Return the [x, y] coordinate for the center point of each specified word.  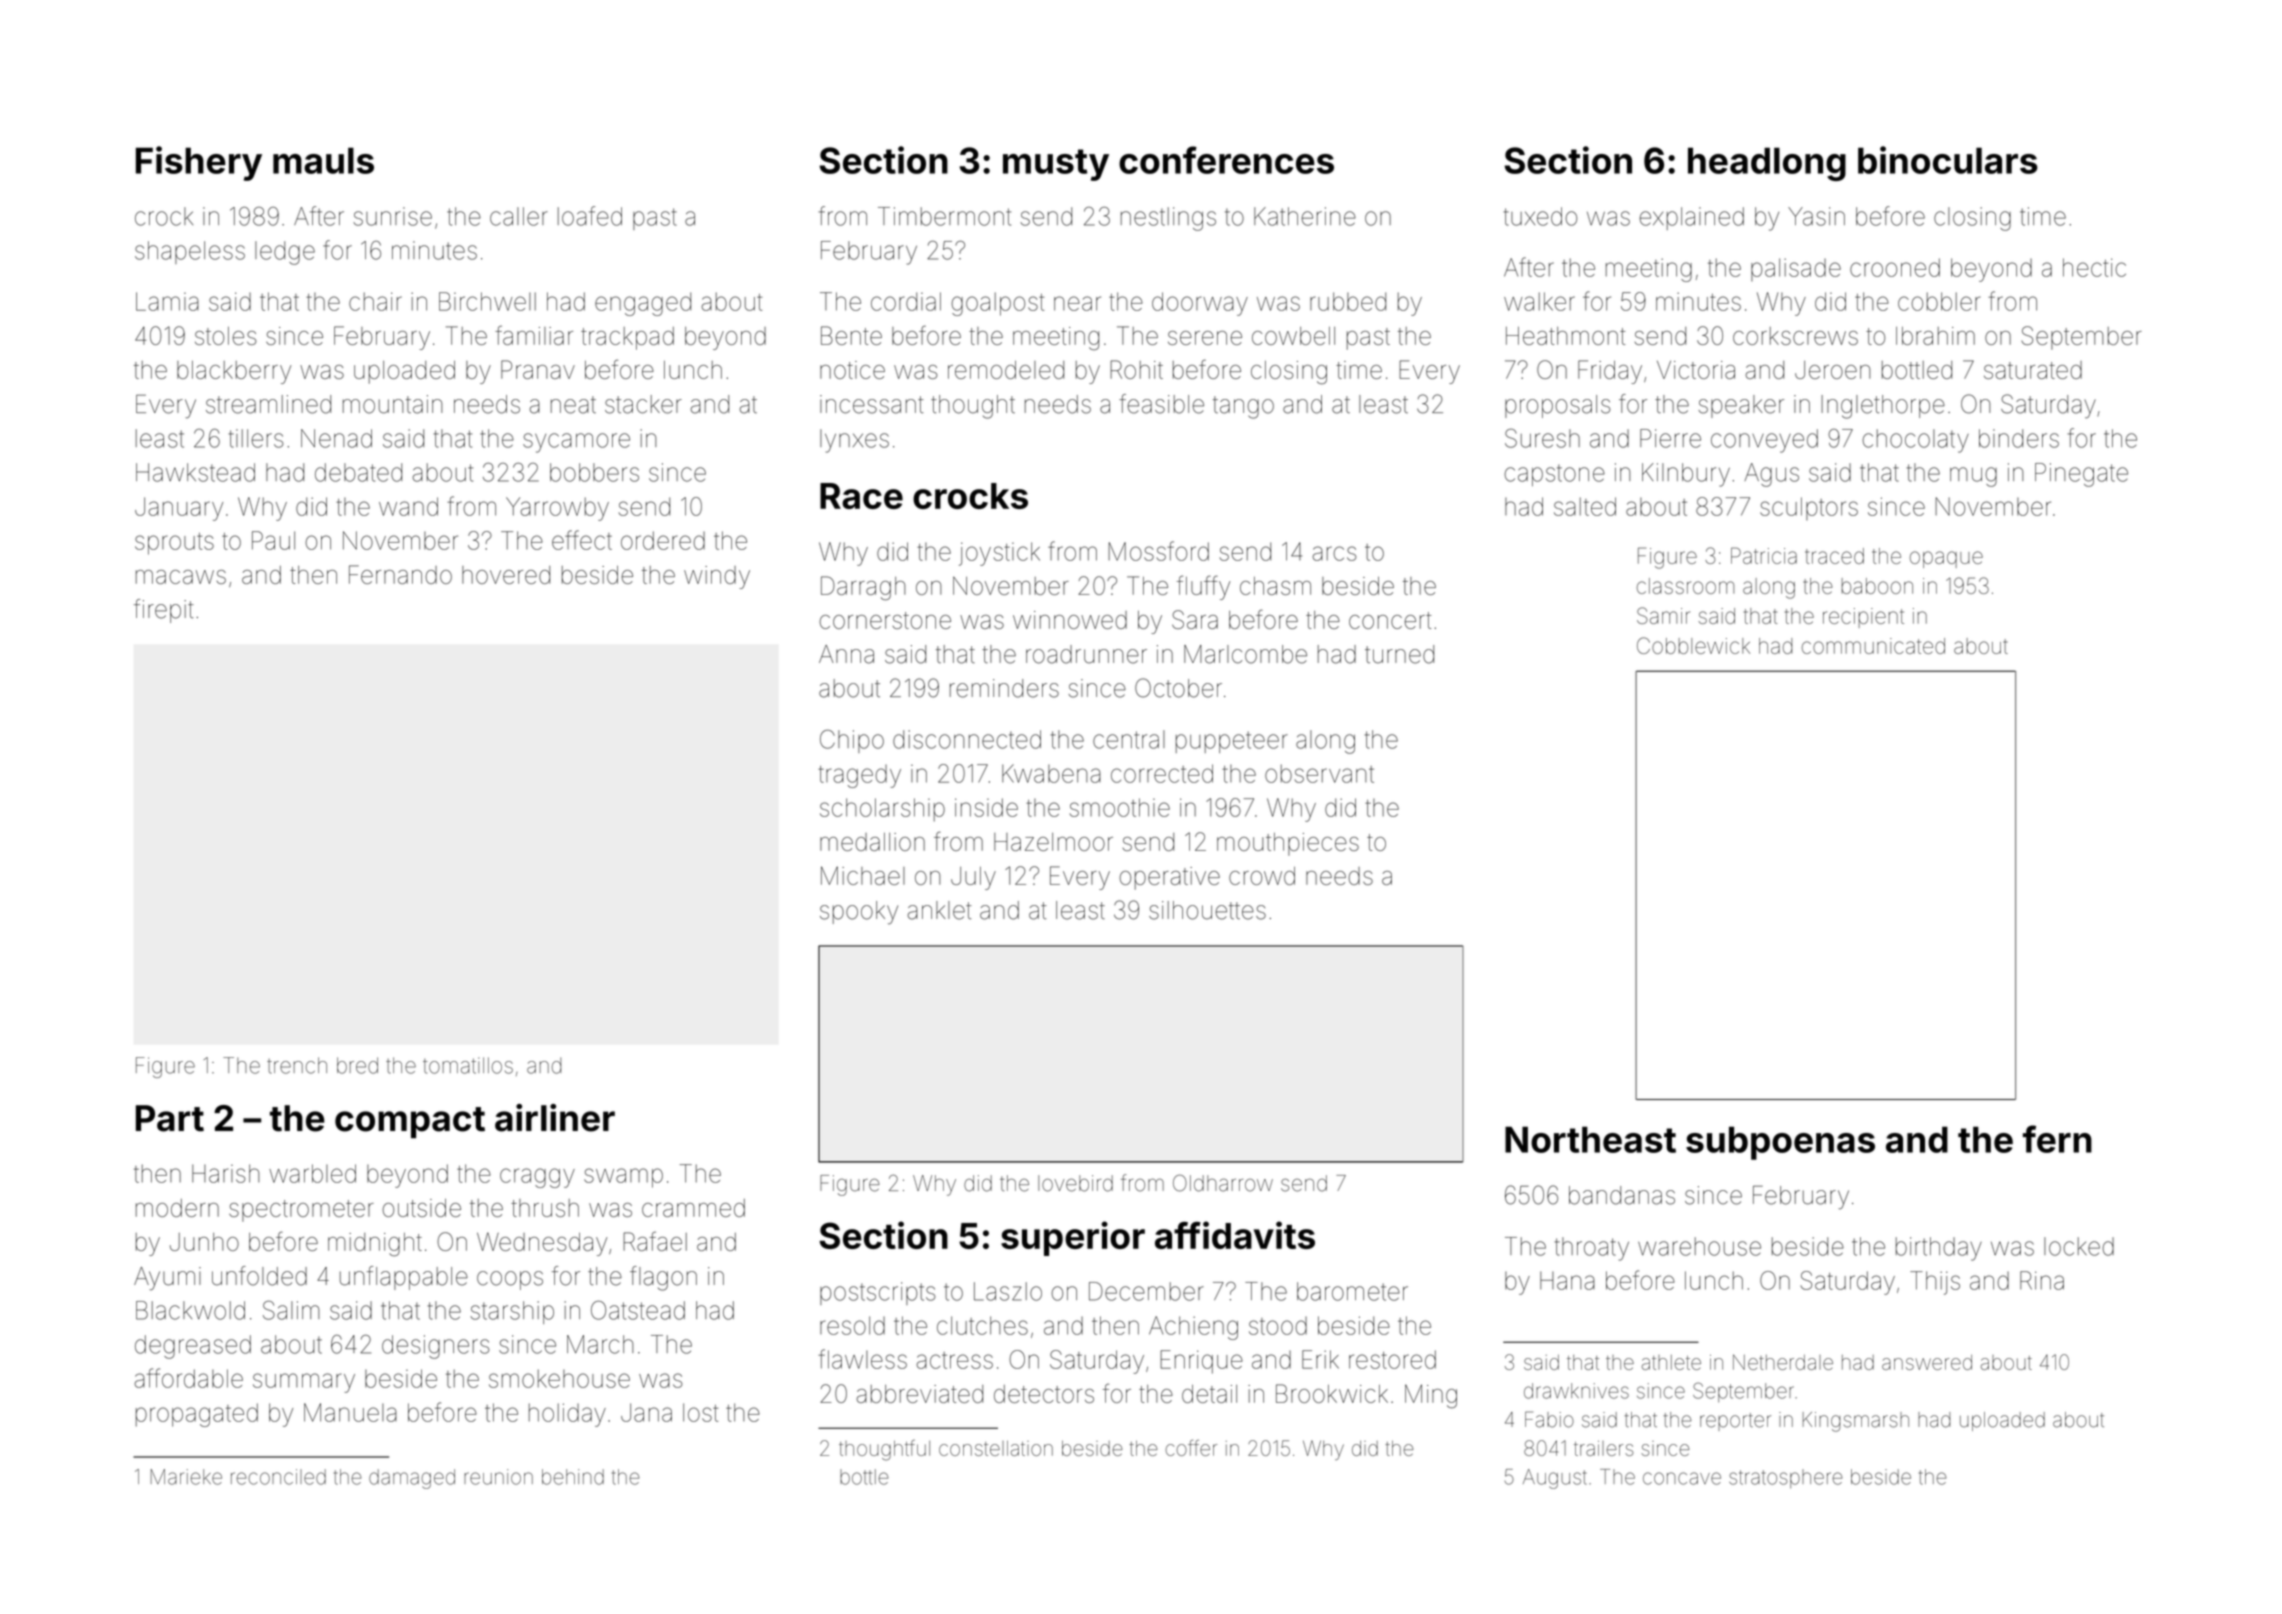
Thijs [1935, 1283]
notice [852, 370]
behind [573, 1477]
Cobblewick [1693, 645]
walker [1539, 301]
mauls [323, 160]
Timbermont [944, 216]
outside [422, 1208]
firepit [164, 611]
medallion [872, 842]
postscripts [877, 1293]
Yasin [1816, 216]
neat [573, 405]
